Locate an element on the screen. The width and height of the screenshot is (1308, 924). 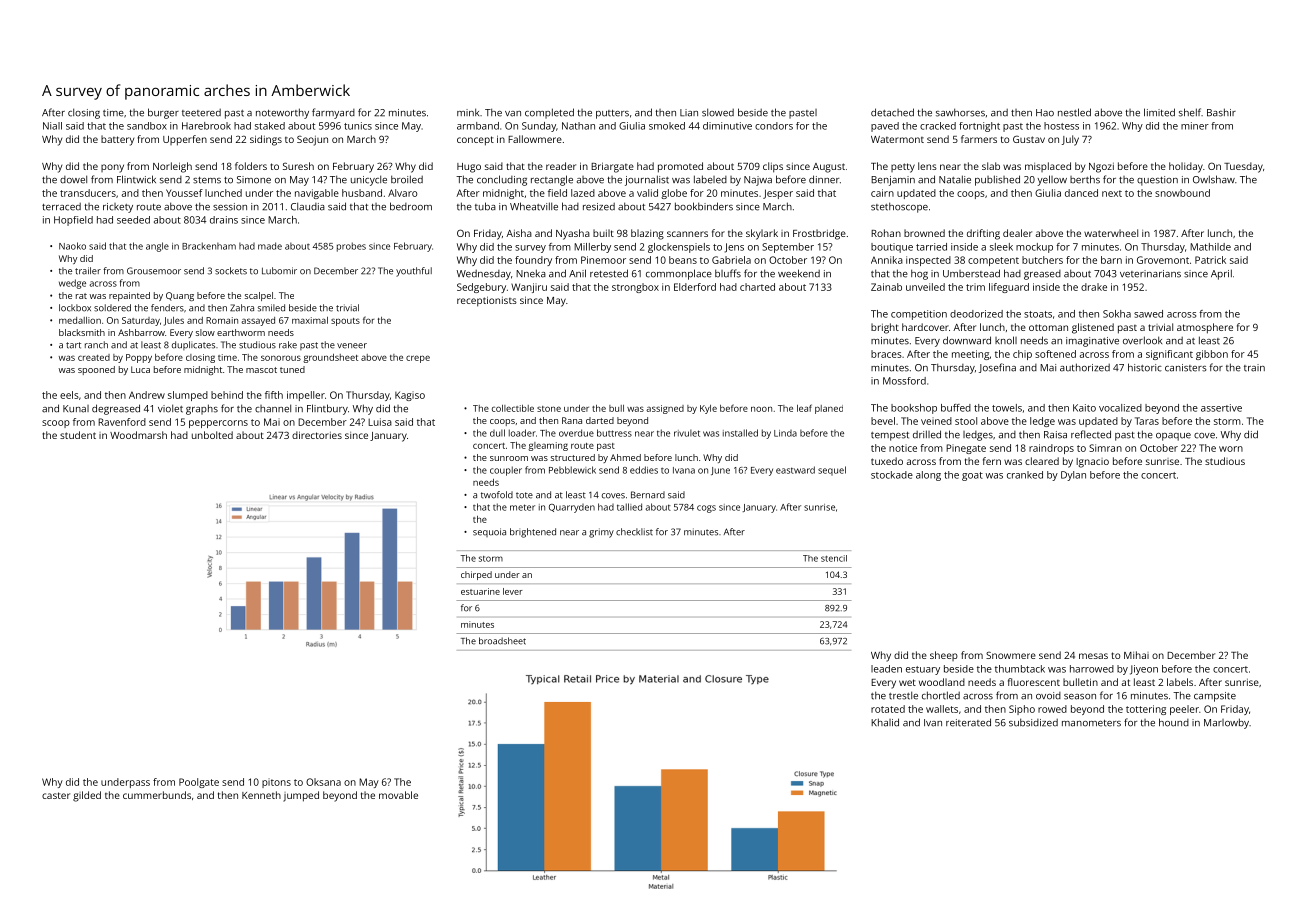
Mossford is located at coordinates (904, 381).
